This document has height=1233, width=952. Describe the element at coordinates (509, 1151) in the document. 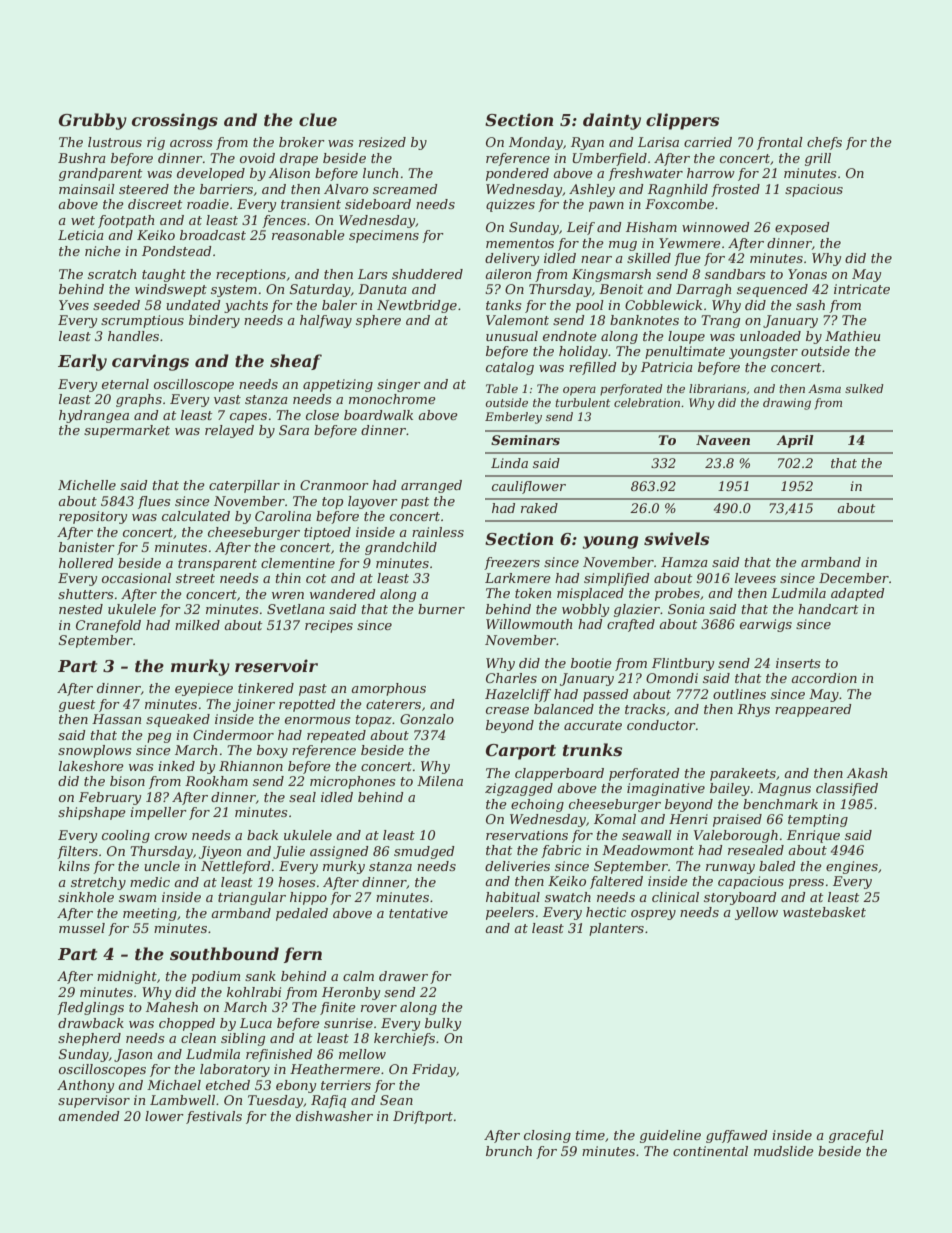

I see `brunch` at that location.
